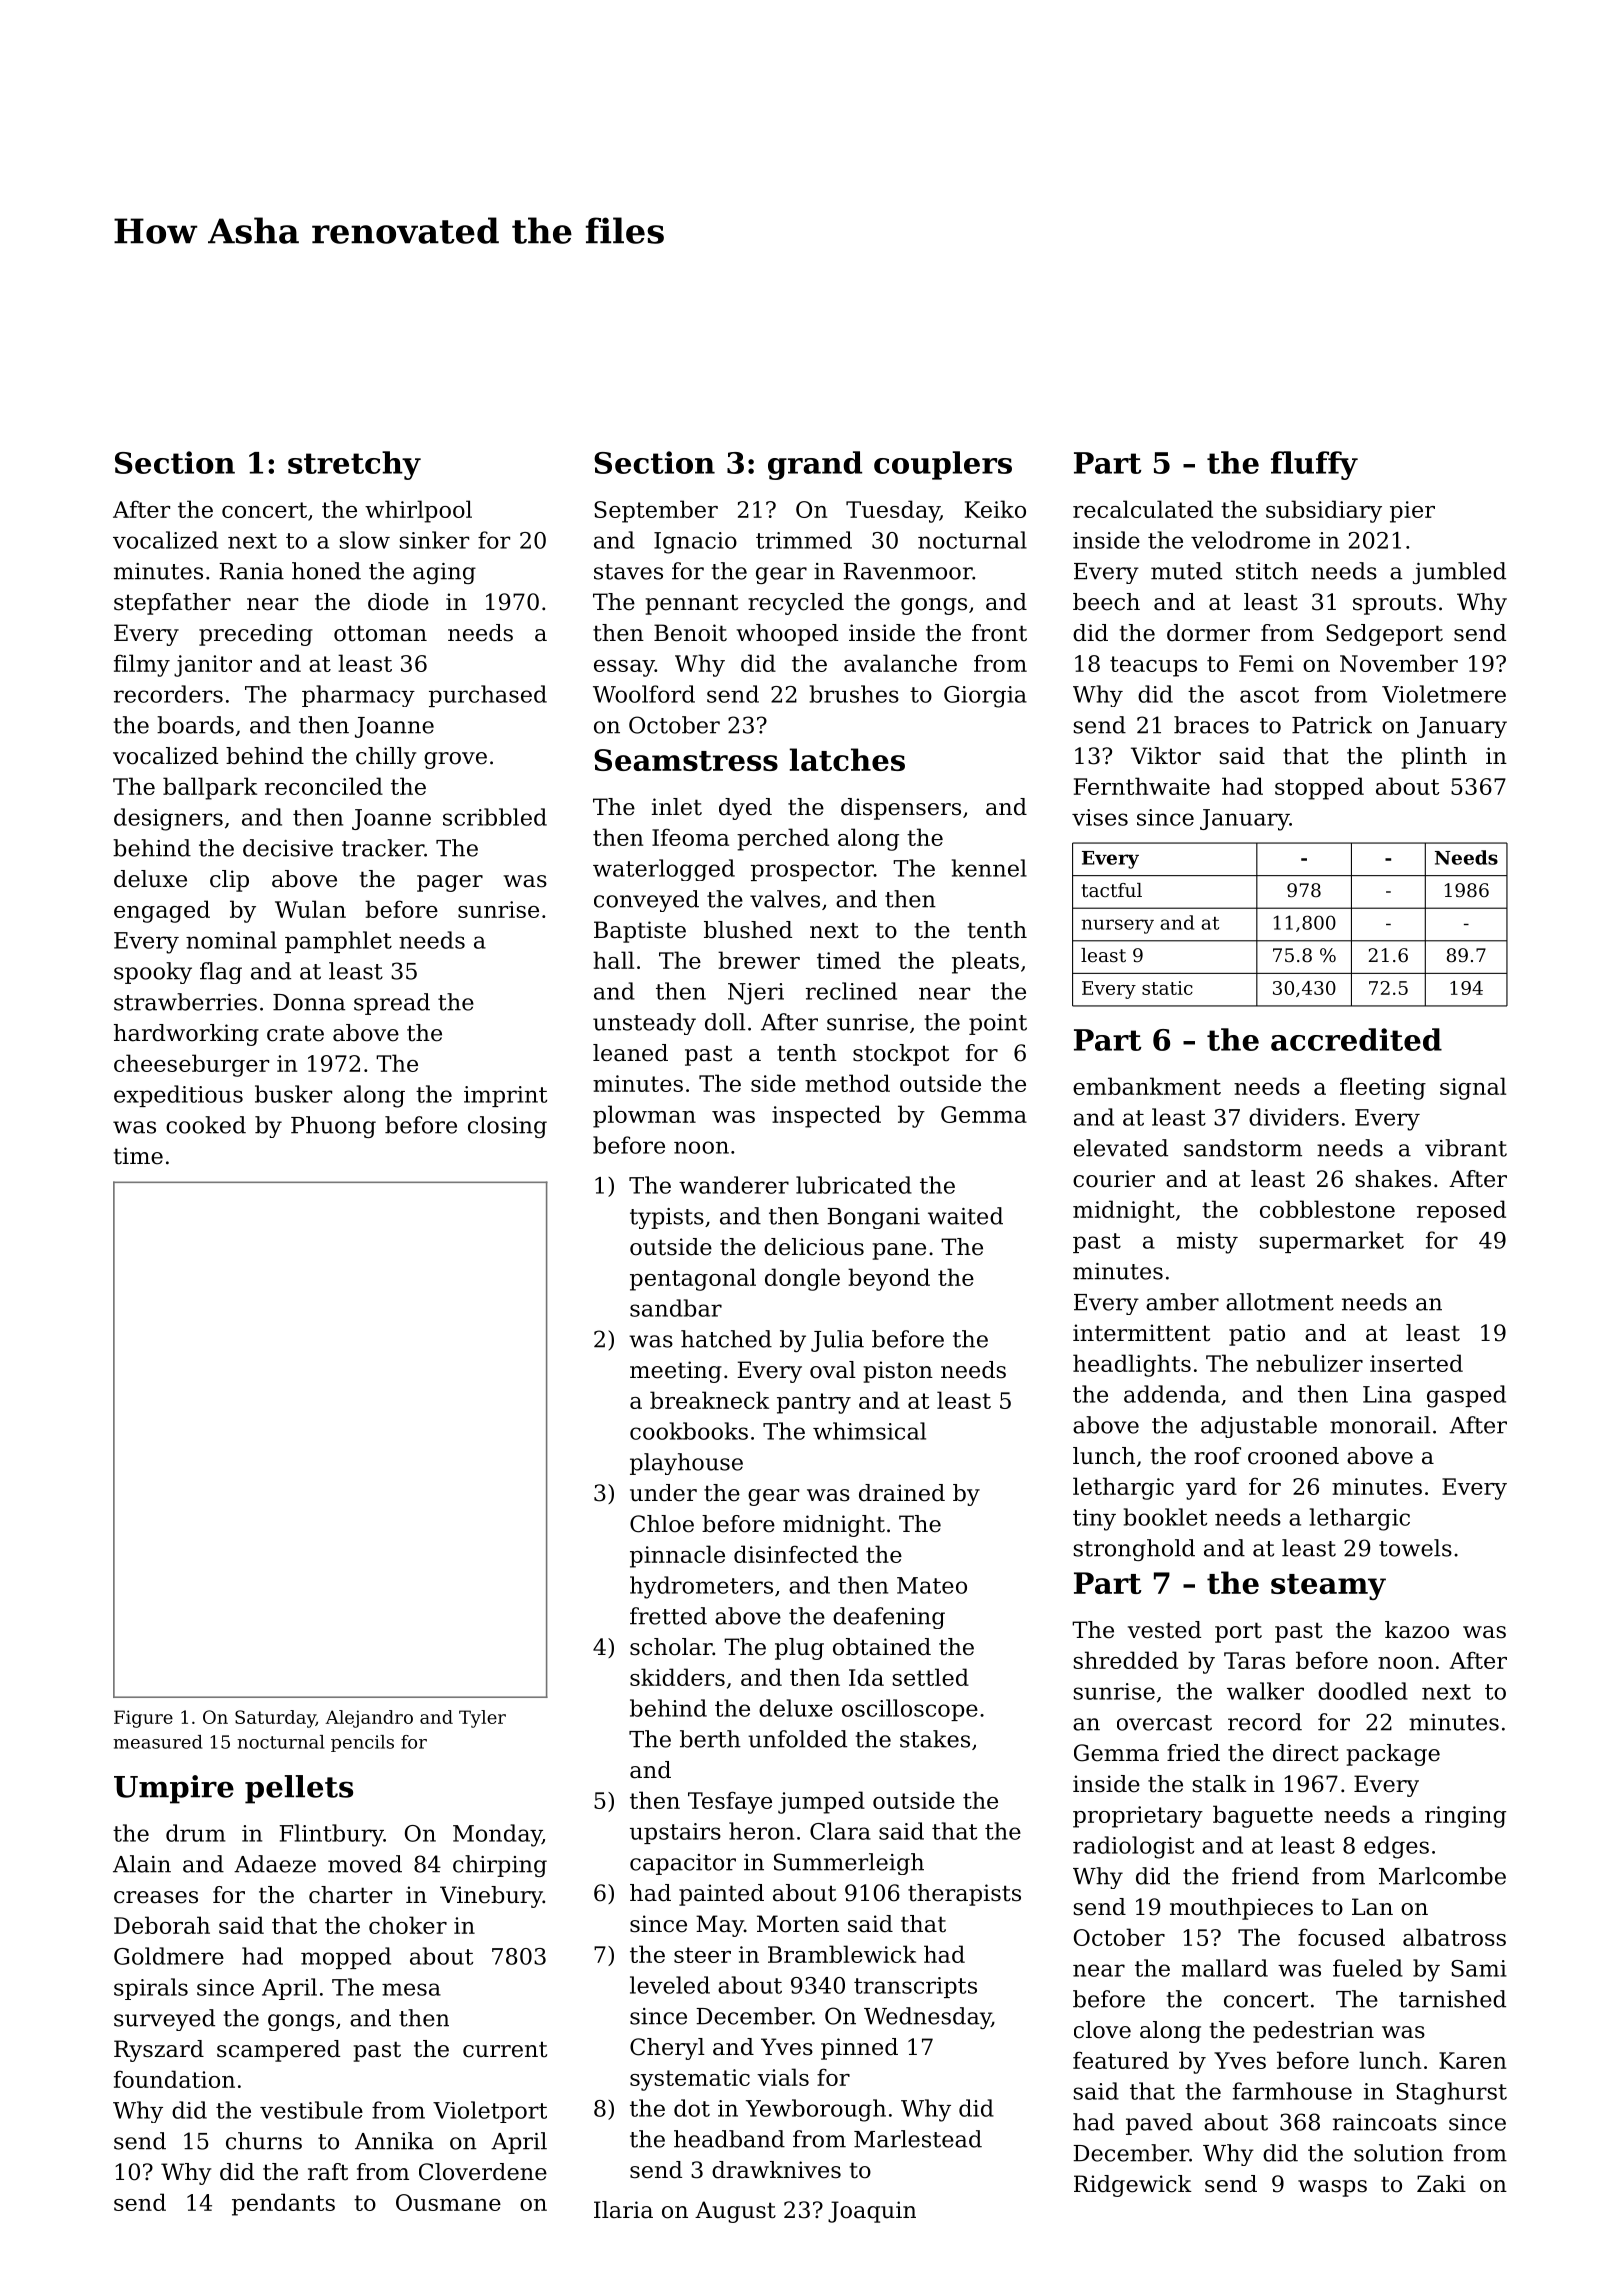 Image resolution: width=1620 pixels, height=2292 pixels. I want to click on heron, so click(761, 1831).
